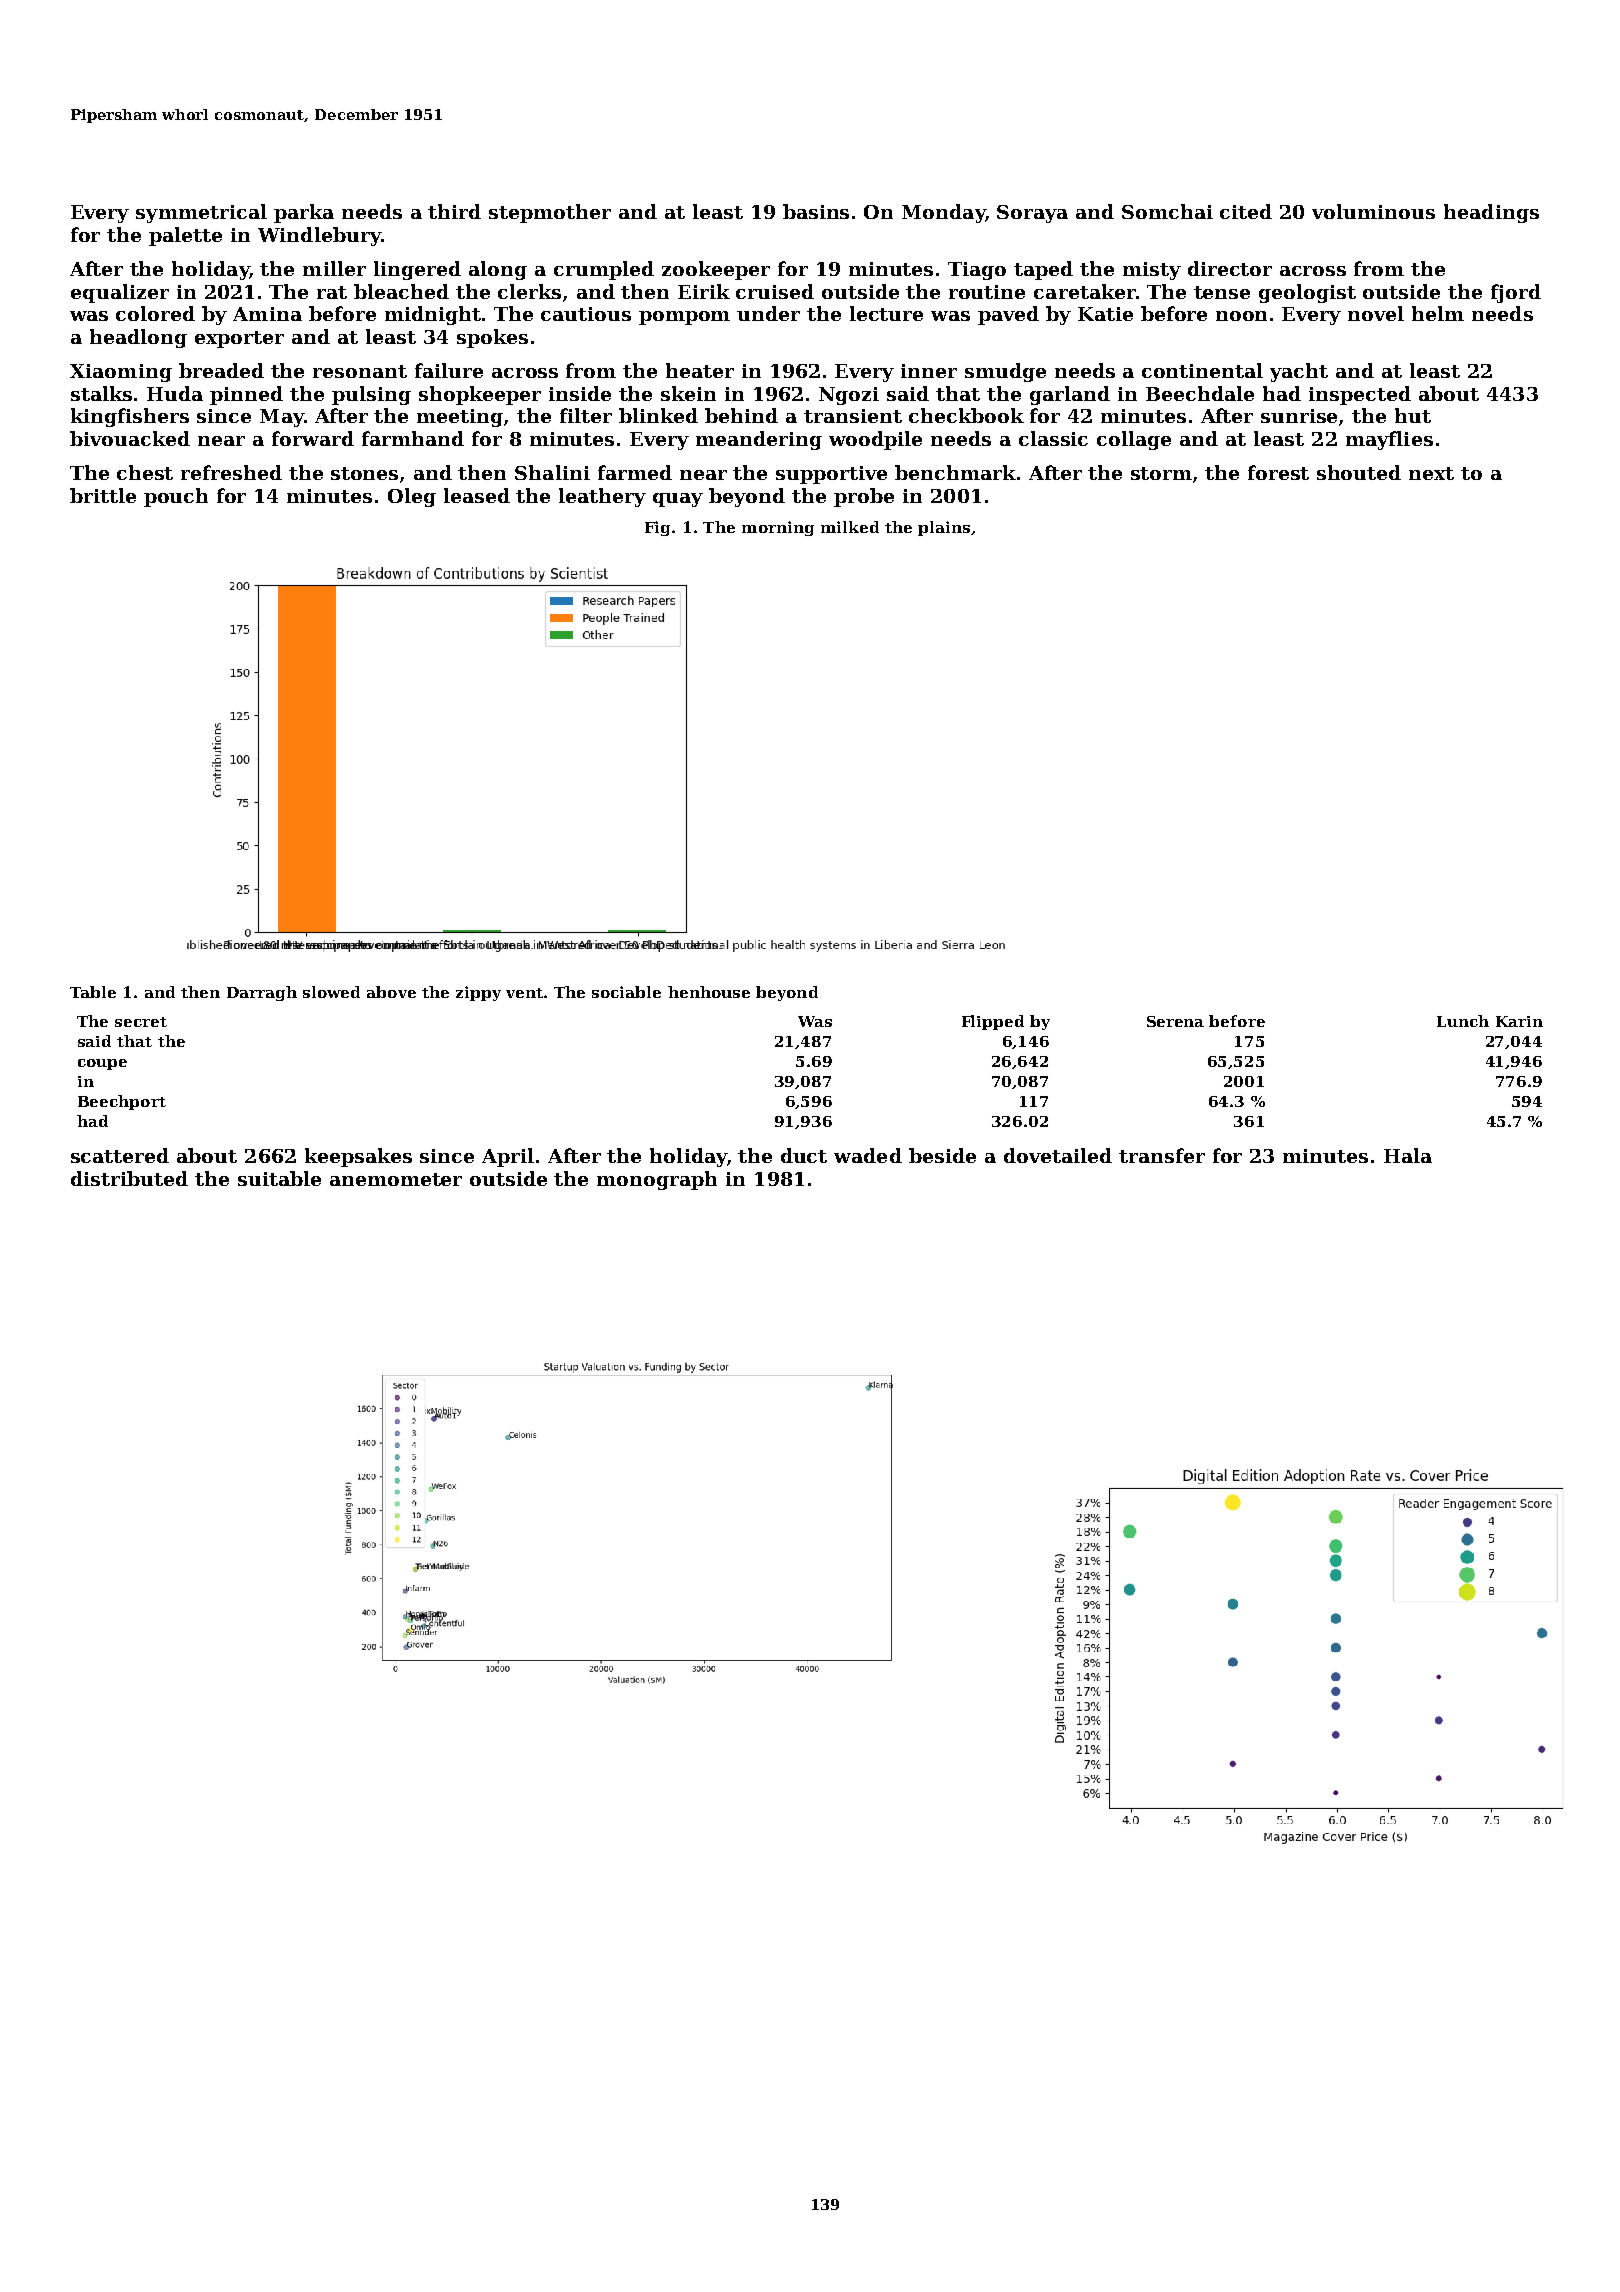  I want to click on plains, so click(944, 528).
